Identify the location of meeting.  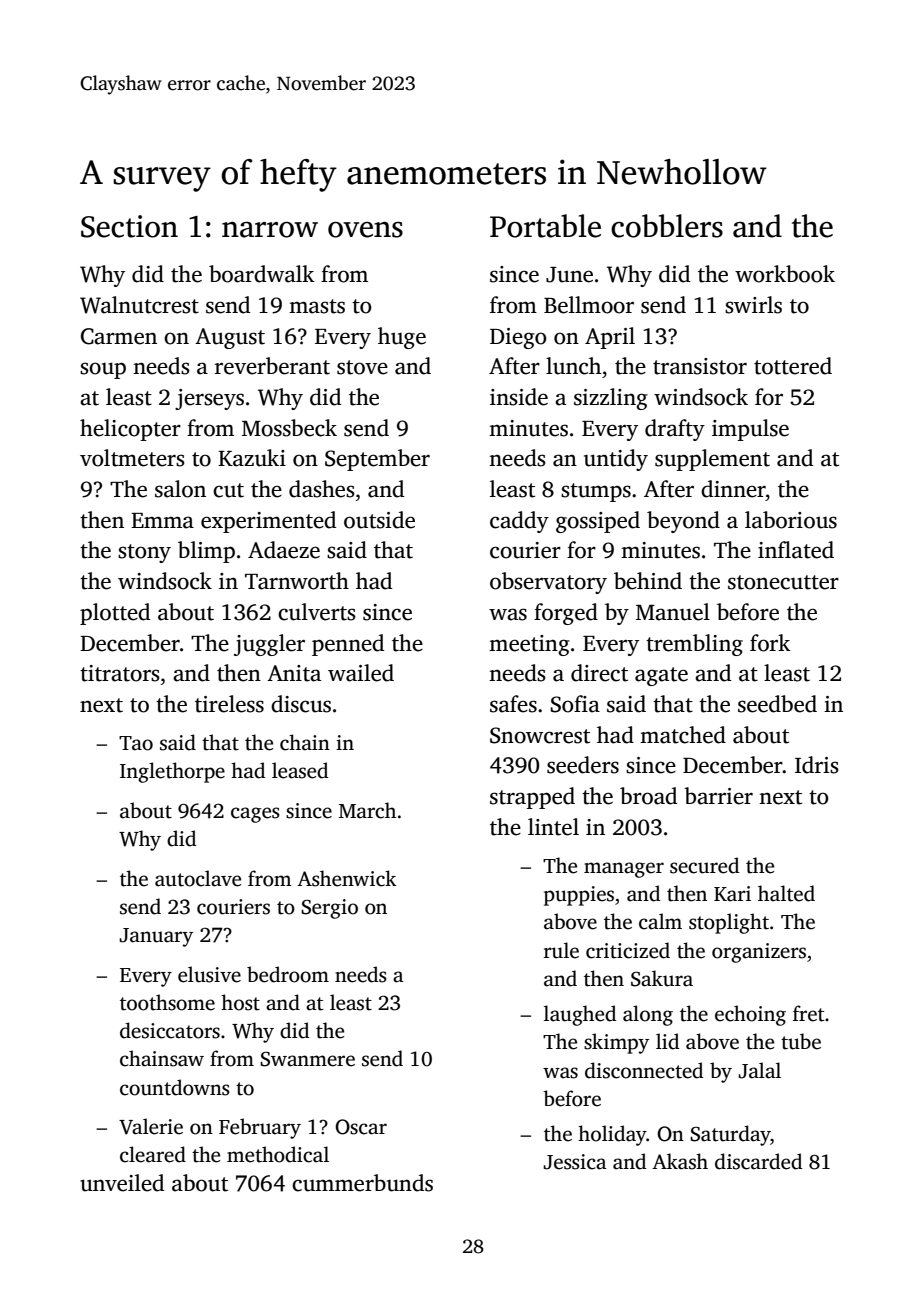
(529, 645).
